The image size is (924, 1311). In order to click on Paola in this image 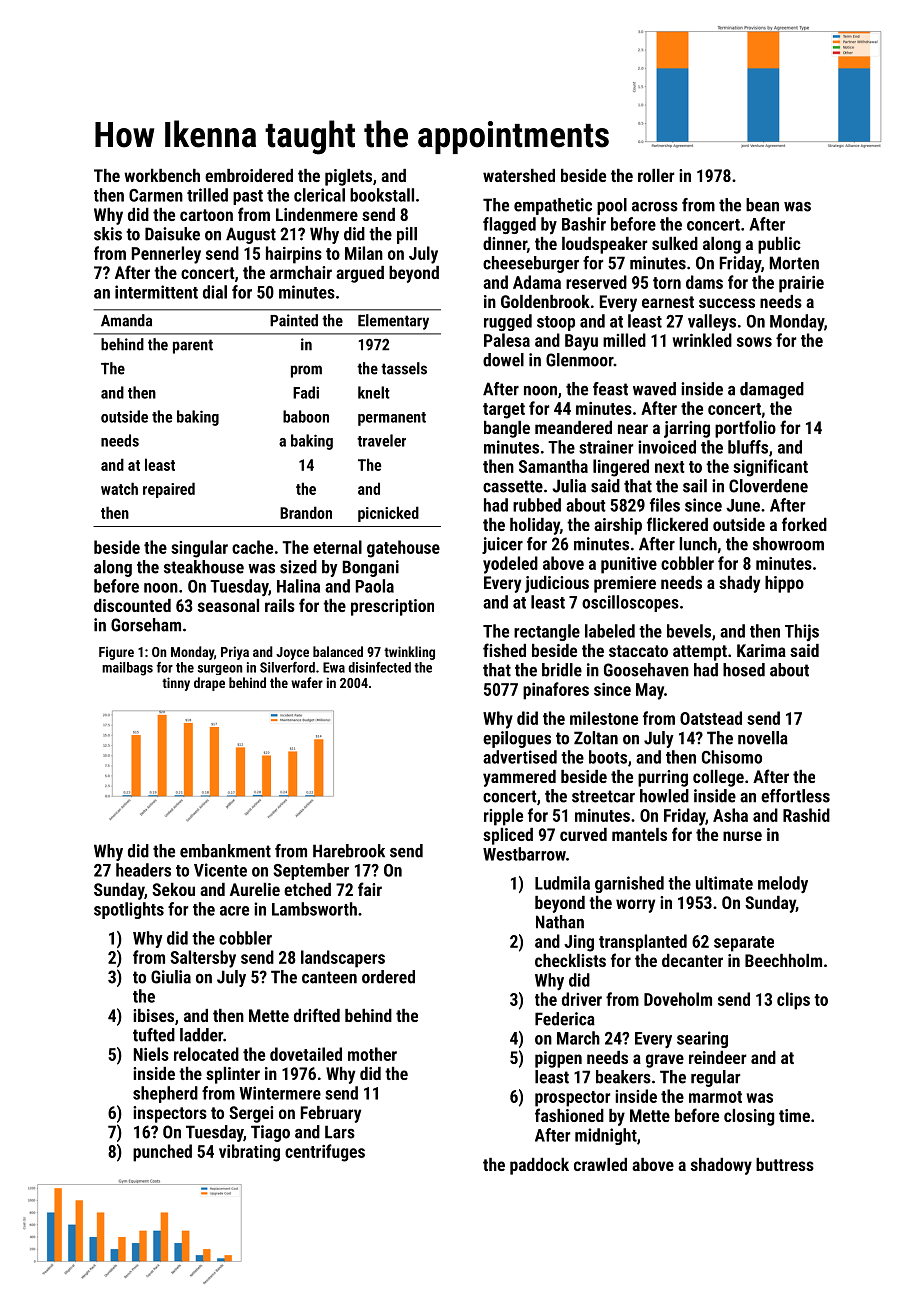, I will do `click(375, 586)`.
